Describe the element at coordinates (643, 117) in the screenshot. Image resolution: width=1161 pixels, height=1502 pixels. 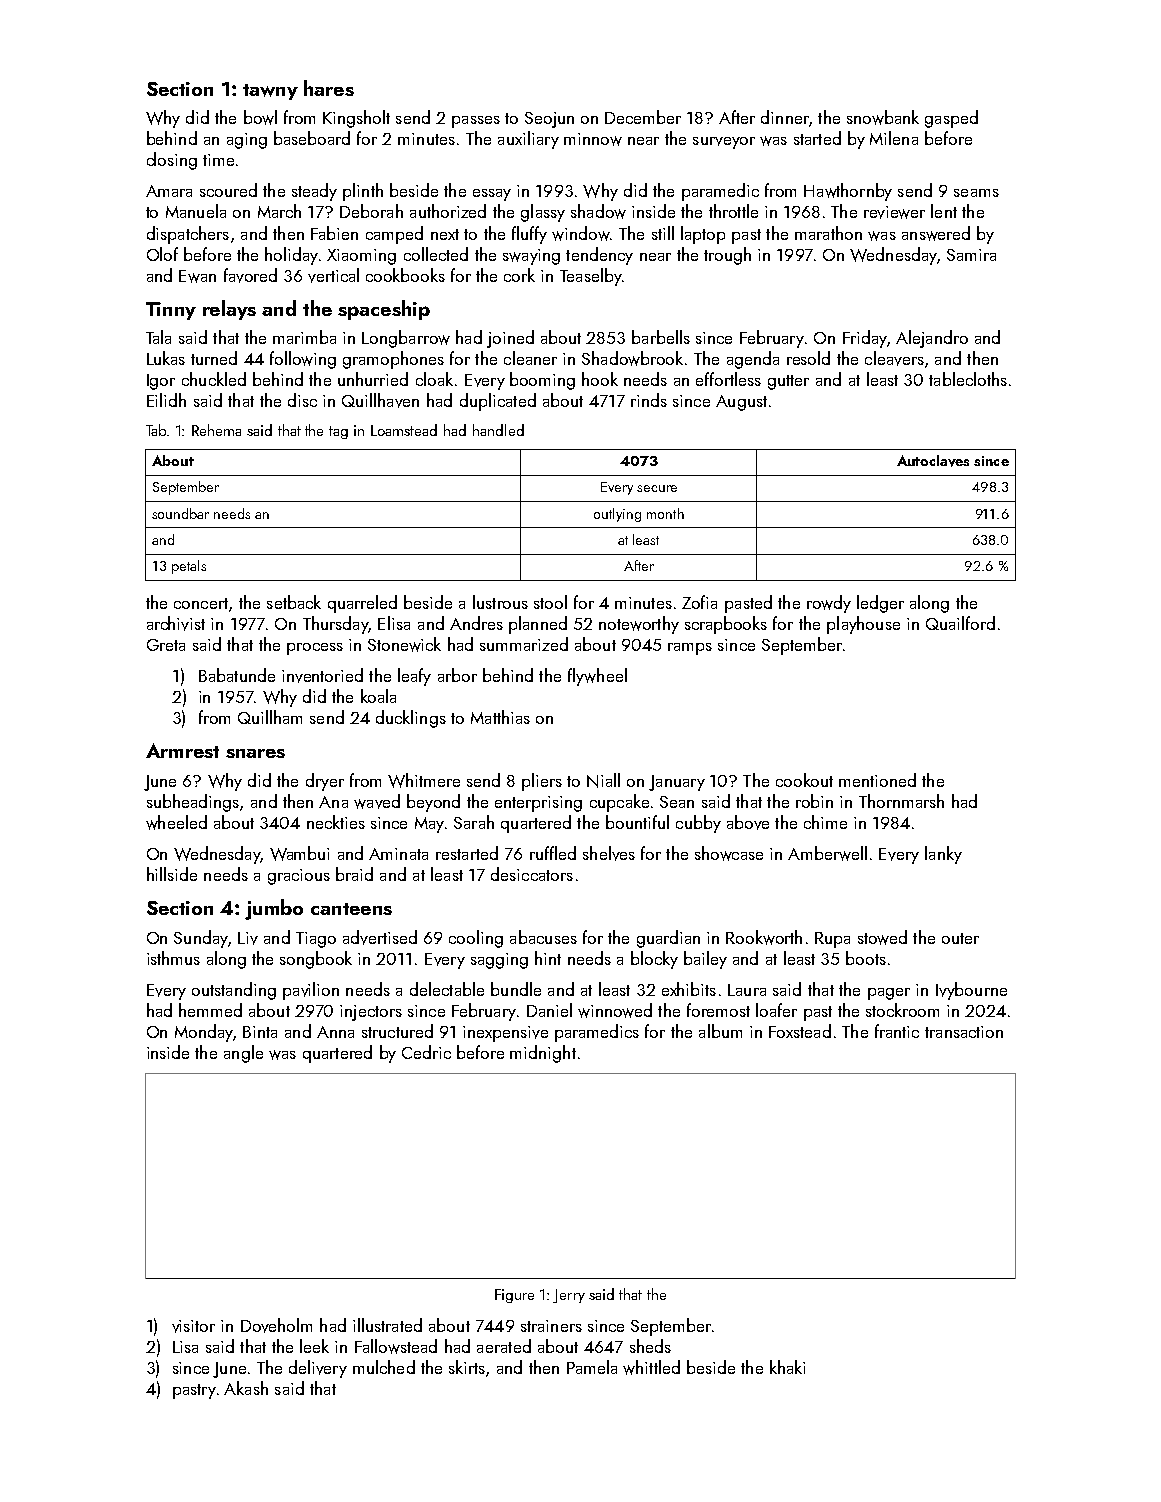
I see `December` at that location.
